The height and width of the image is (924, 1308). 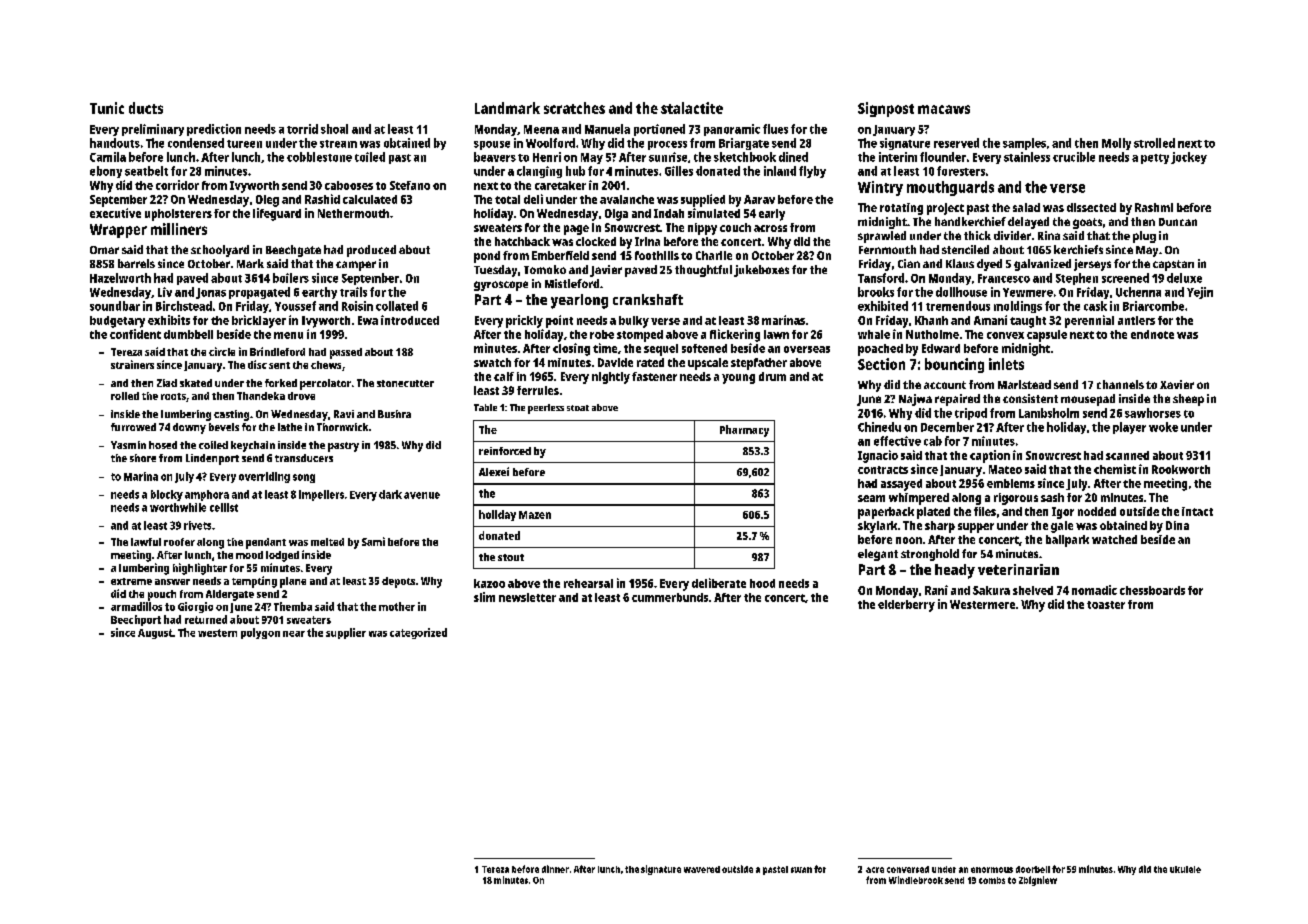 What do you see at coordinates (772, 376) in the image?
I see `drum` at bounding box center [772, 376].
